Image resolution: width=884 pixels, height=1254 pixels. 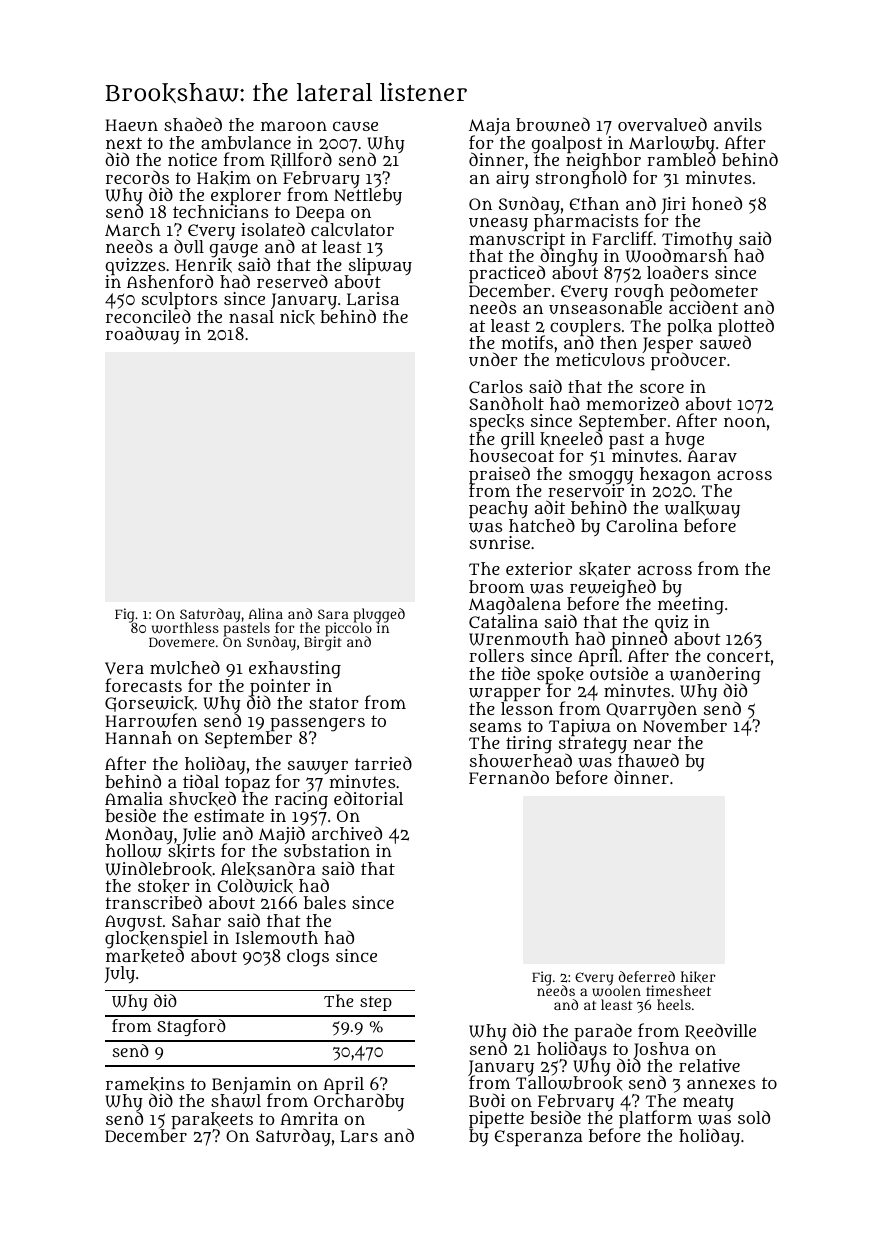 What do you see at coordinates (498, 224) in the image?
I see `uneasy` at bounding box center [498, 224].
